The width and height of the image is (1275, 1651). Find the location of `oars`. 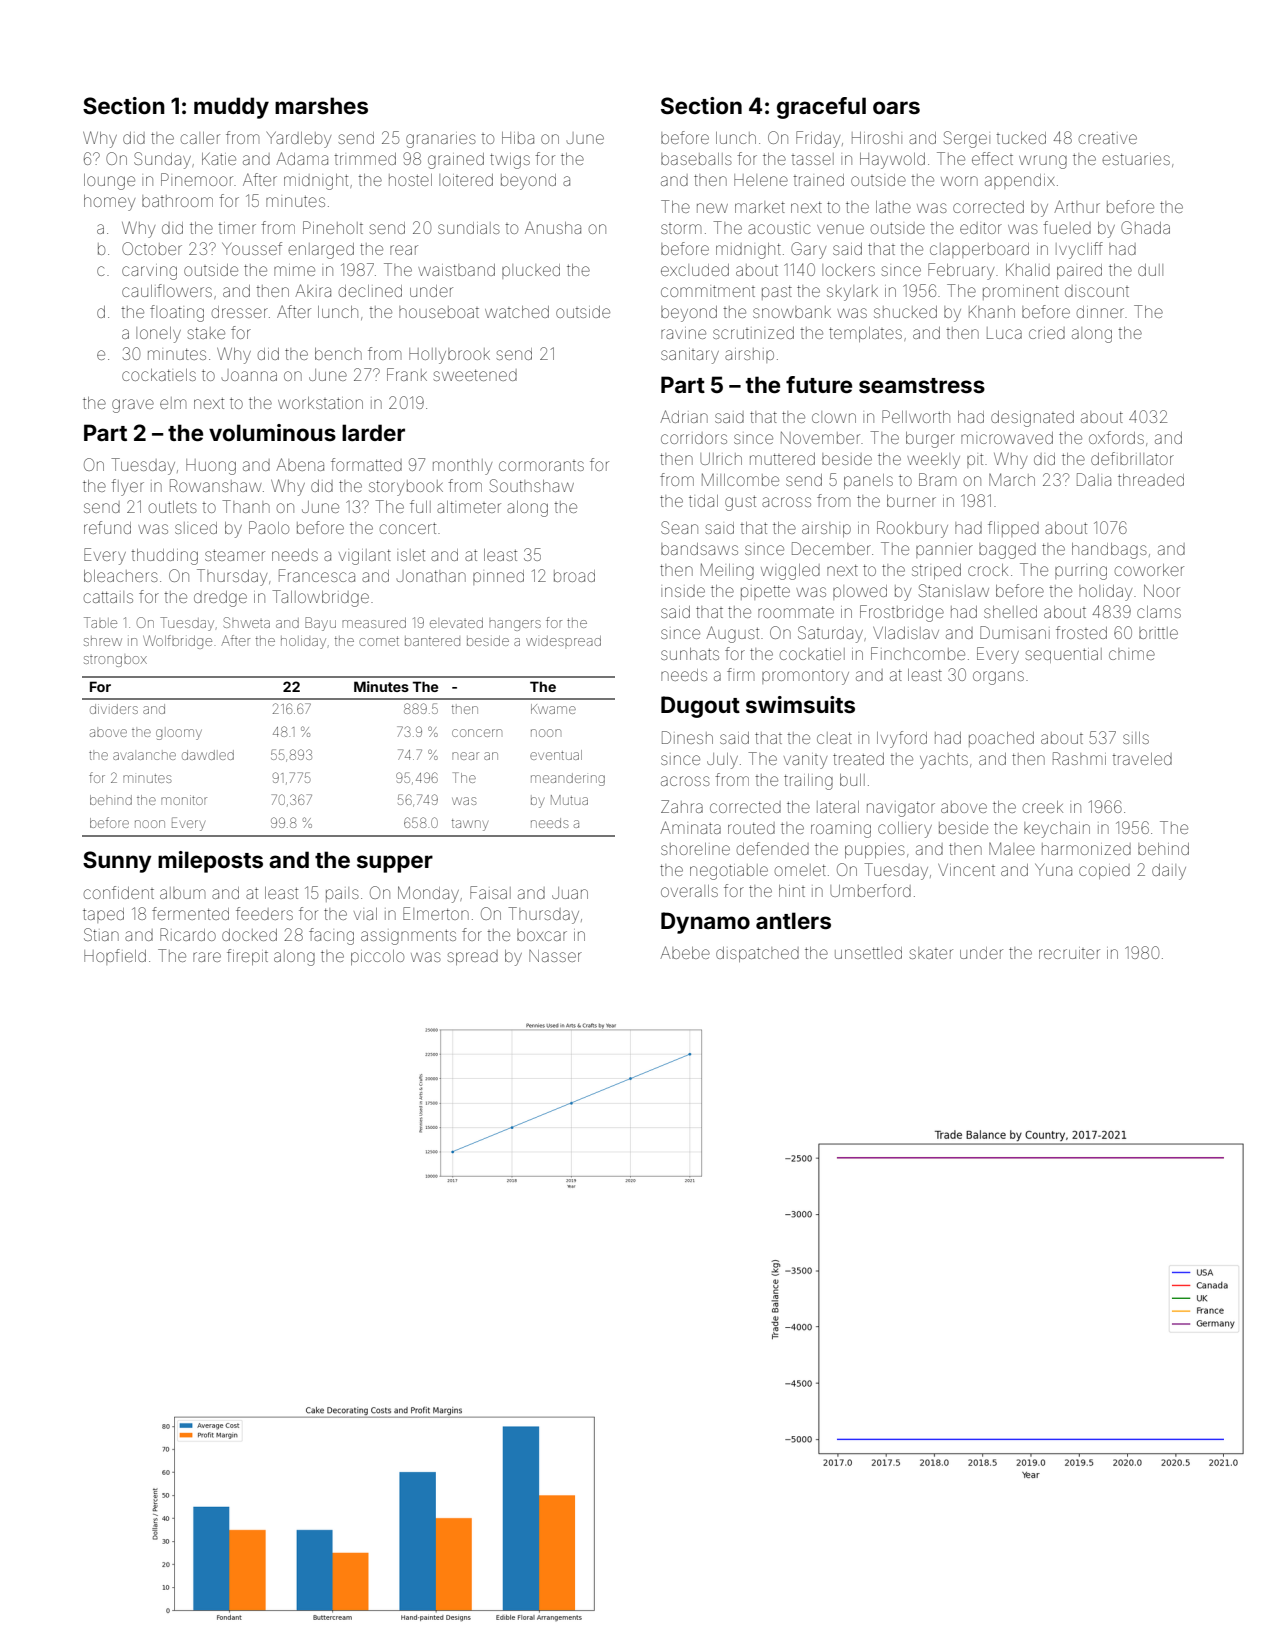

oars is located at coordinates (896, 107).
